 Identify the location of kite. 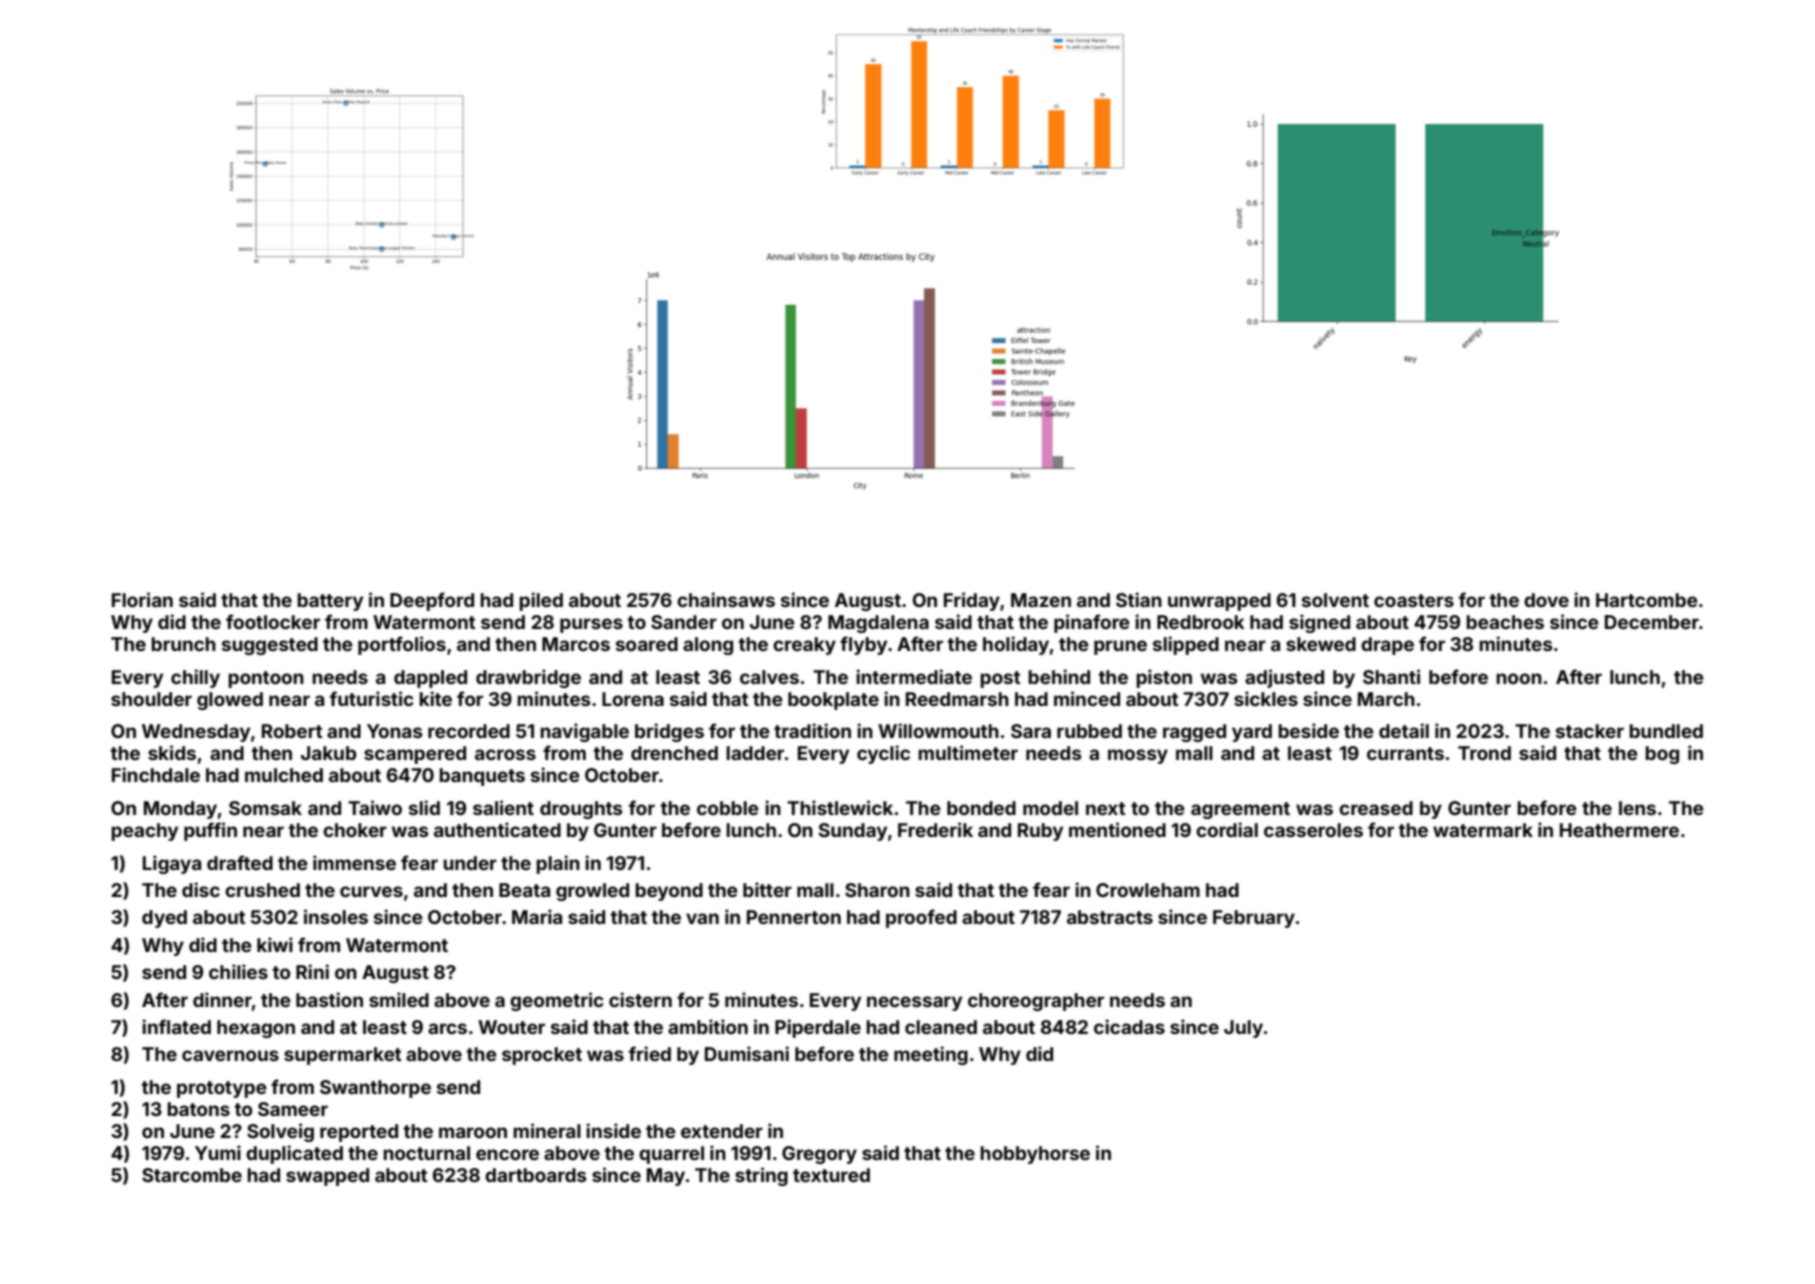
(435, 698).
